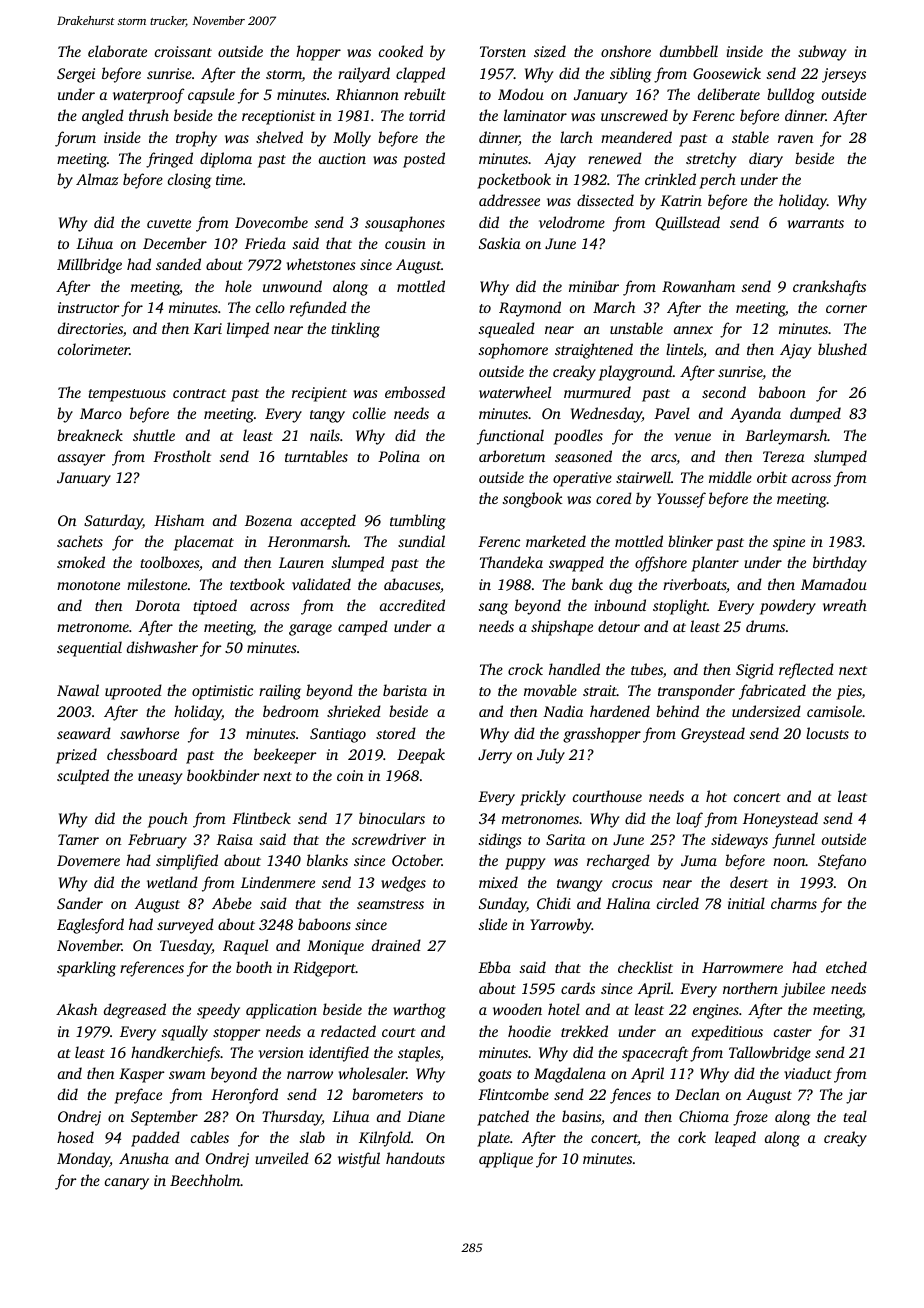 The height and width of the screenshot is (1308, 924). What do you see at coordinates (842, 862) in the screenshot?
I see `Stefano` at bounding box center [842, 862].
